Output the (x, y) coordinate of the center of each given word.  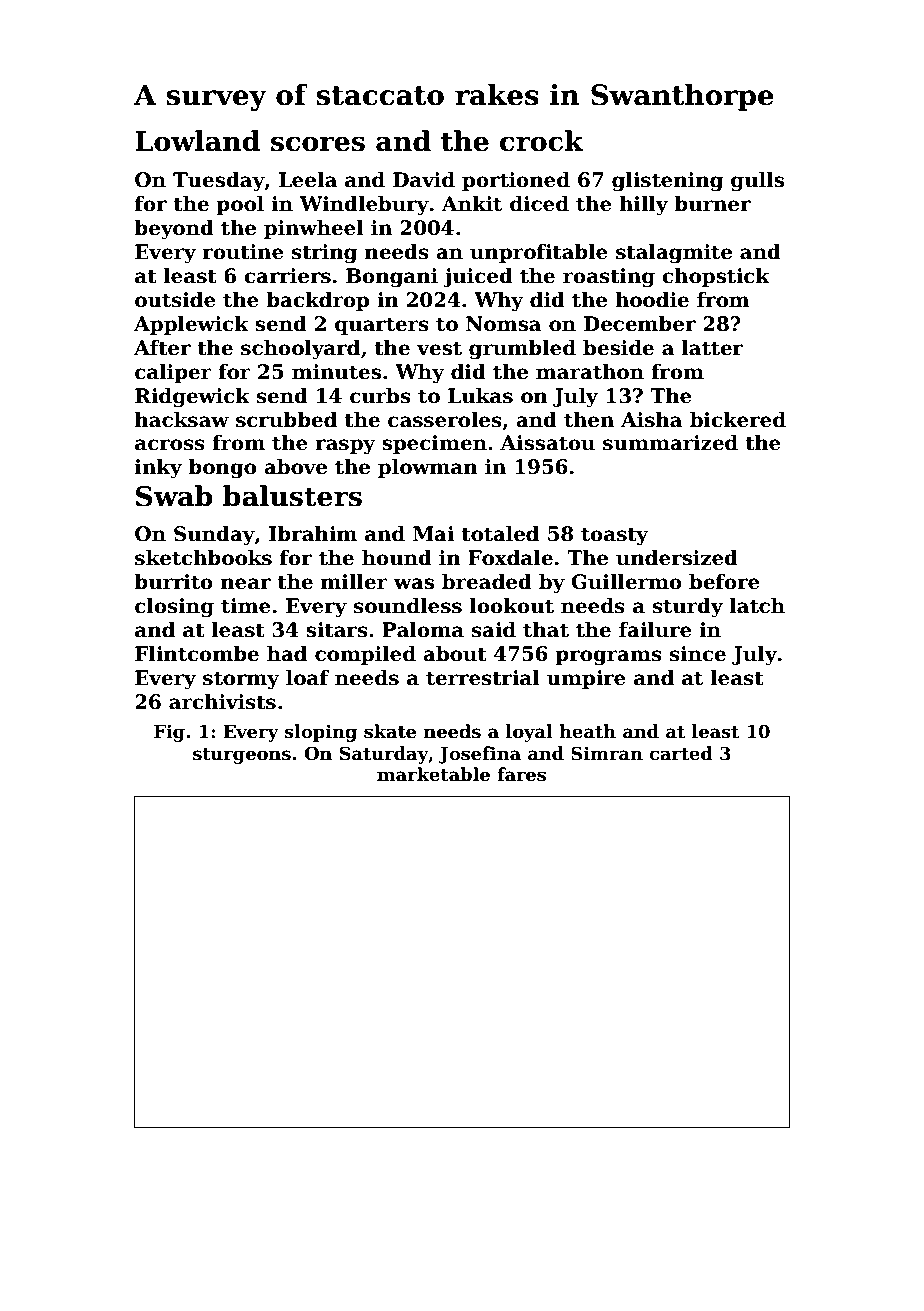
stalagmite (674, 254)
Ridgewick (192, 398)
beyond (174, 230)
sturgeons (242, 756)
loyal (529, 733)
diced (539, 204)
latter (712, 348)
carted (681, 753)
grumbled (522, 350)
